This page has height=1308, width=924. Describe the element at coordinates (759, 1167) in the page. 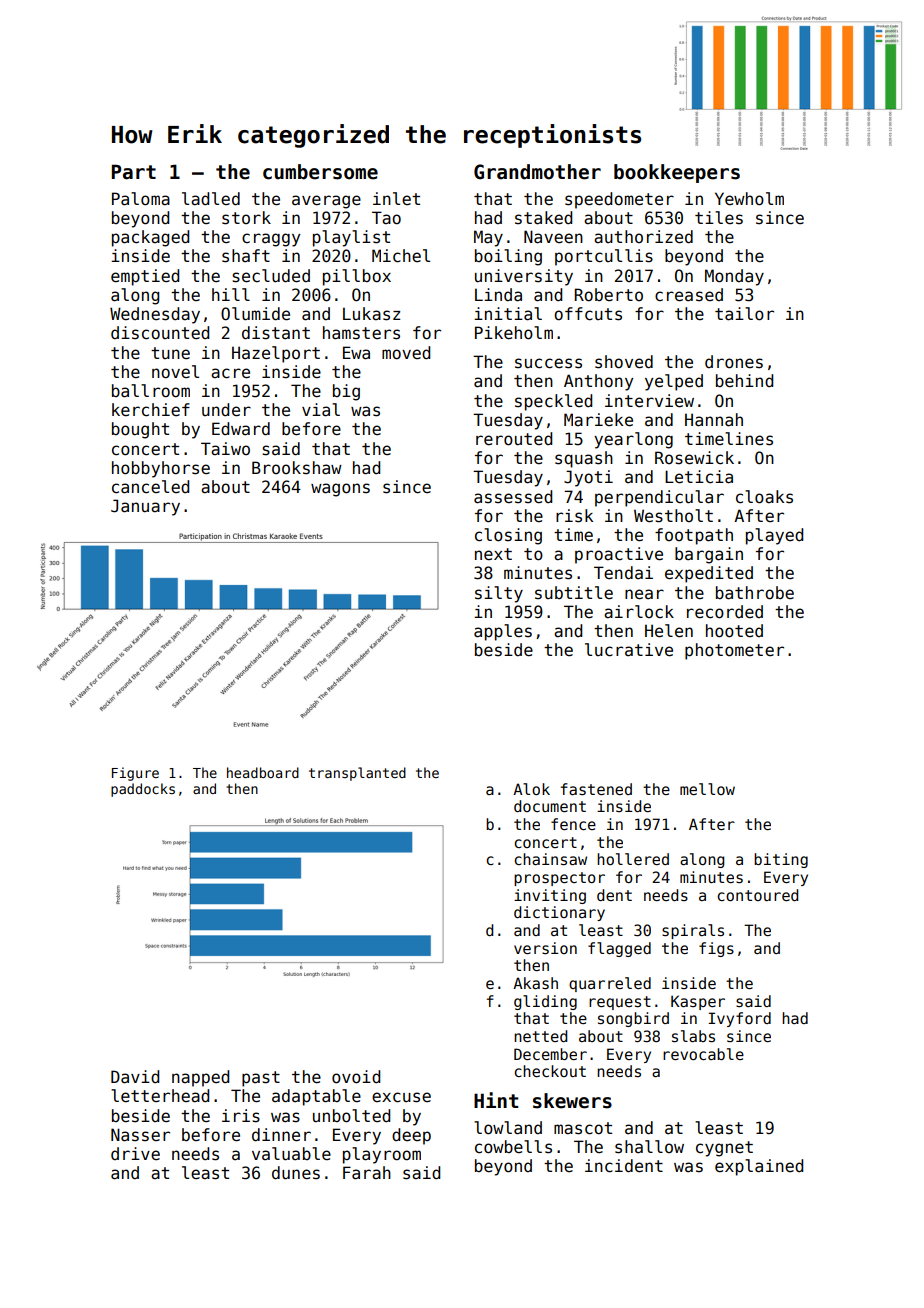

I see `explained` at that location.
